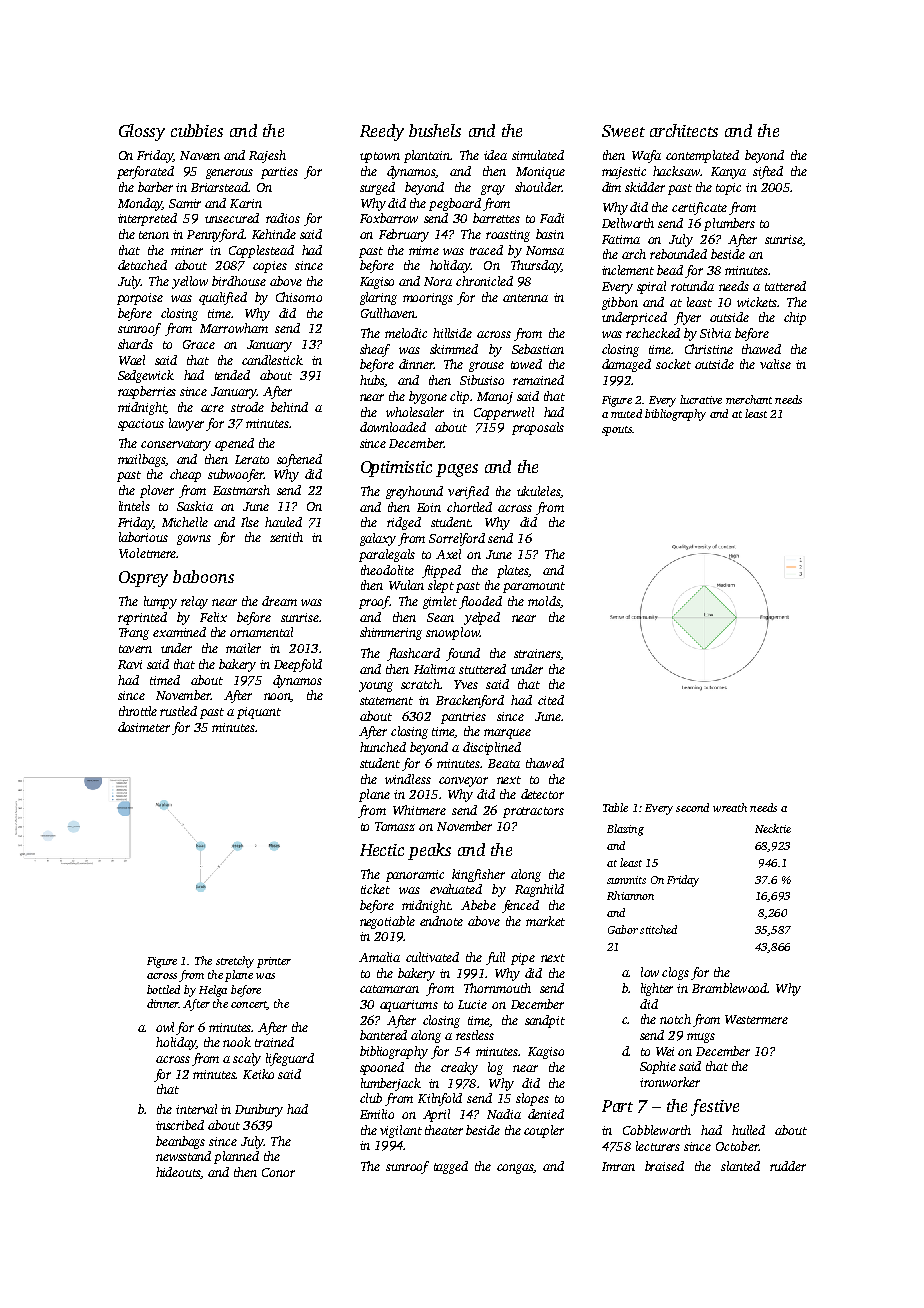  What do you see at coordinates (795, 318) in the document?
I see `chip` at bounding box center [795, 318].
